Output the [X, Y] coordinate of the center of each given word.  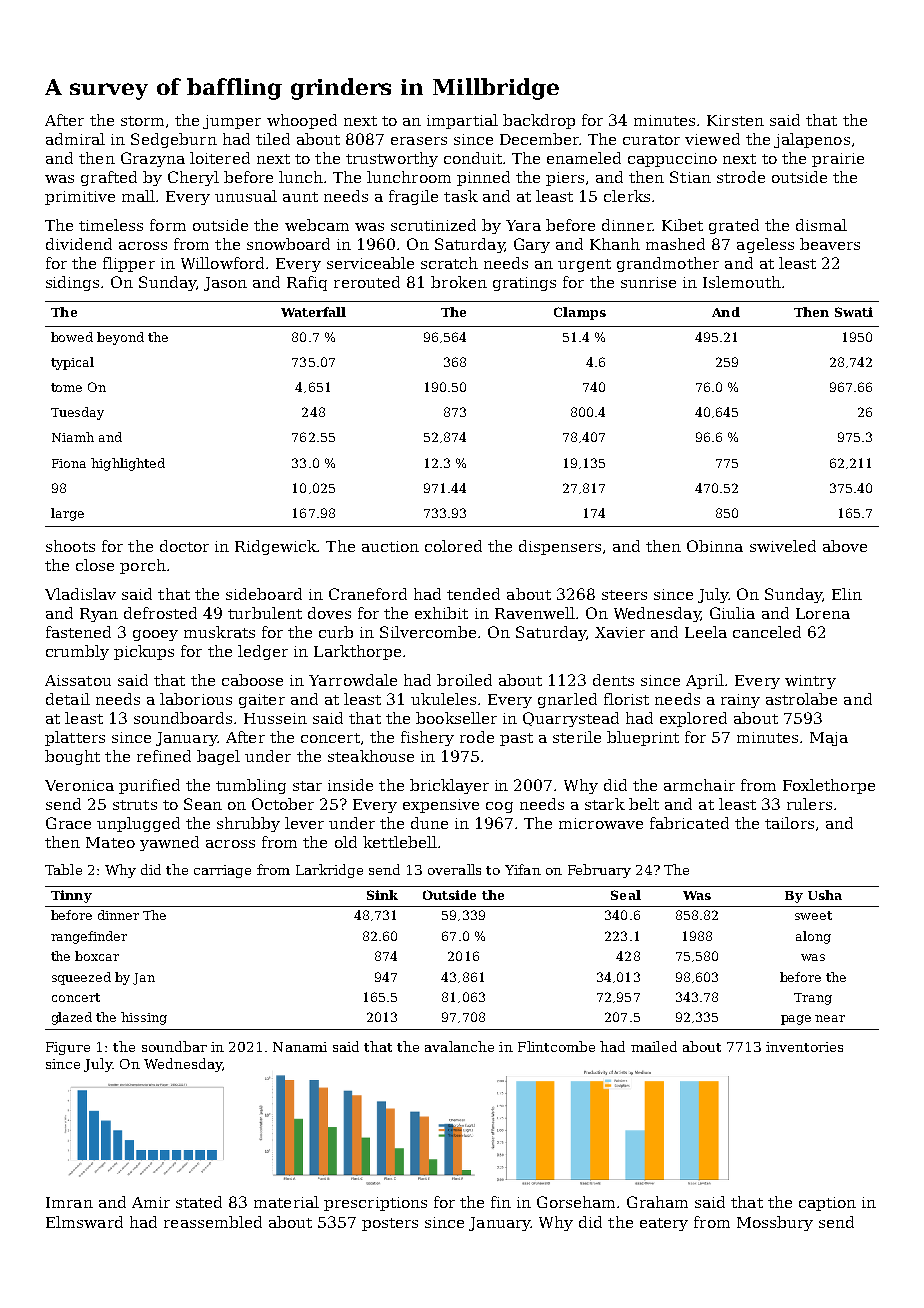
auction [390, 546]
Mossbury [775, 1223]
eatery [664, 1224]
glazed [72, 1018]
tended [473, 594]
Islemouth [742, 282]
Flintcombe [556, 1046]
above [845, 546]
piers [565, 179]
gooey [155, 635]
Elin [847, 594]
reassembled [213, 1222]
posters [390, 1224]
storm [142, 121]
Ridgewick [276, 547]
